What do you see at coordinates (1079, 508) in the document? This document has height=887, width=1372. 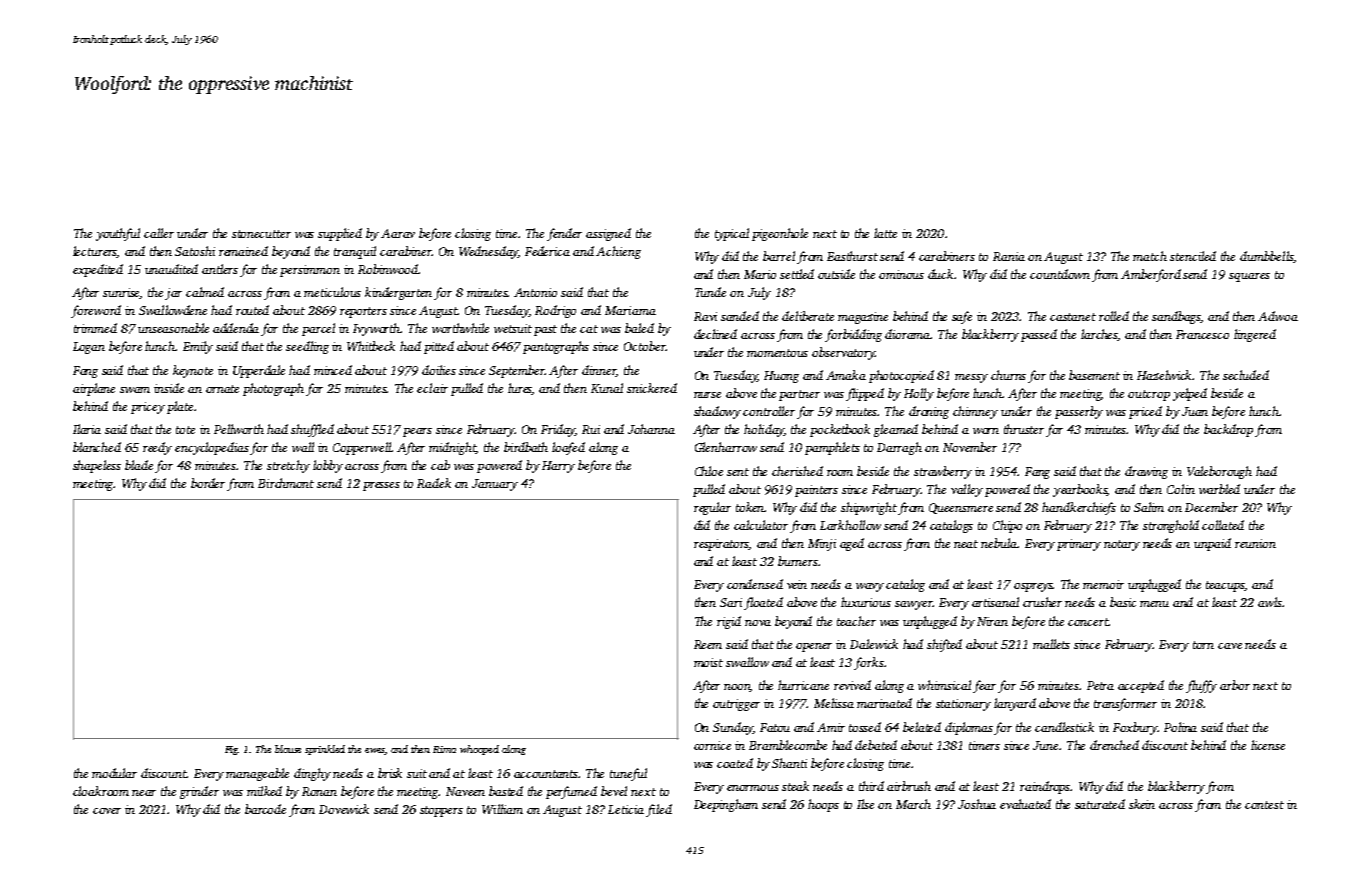 I see `handkerchiefs` at bounding box center [1079, 508].
